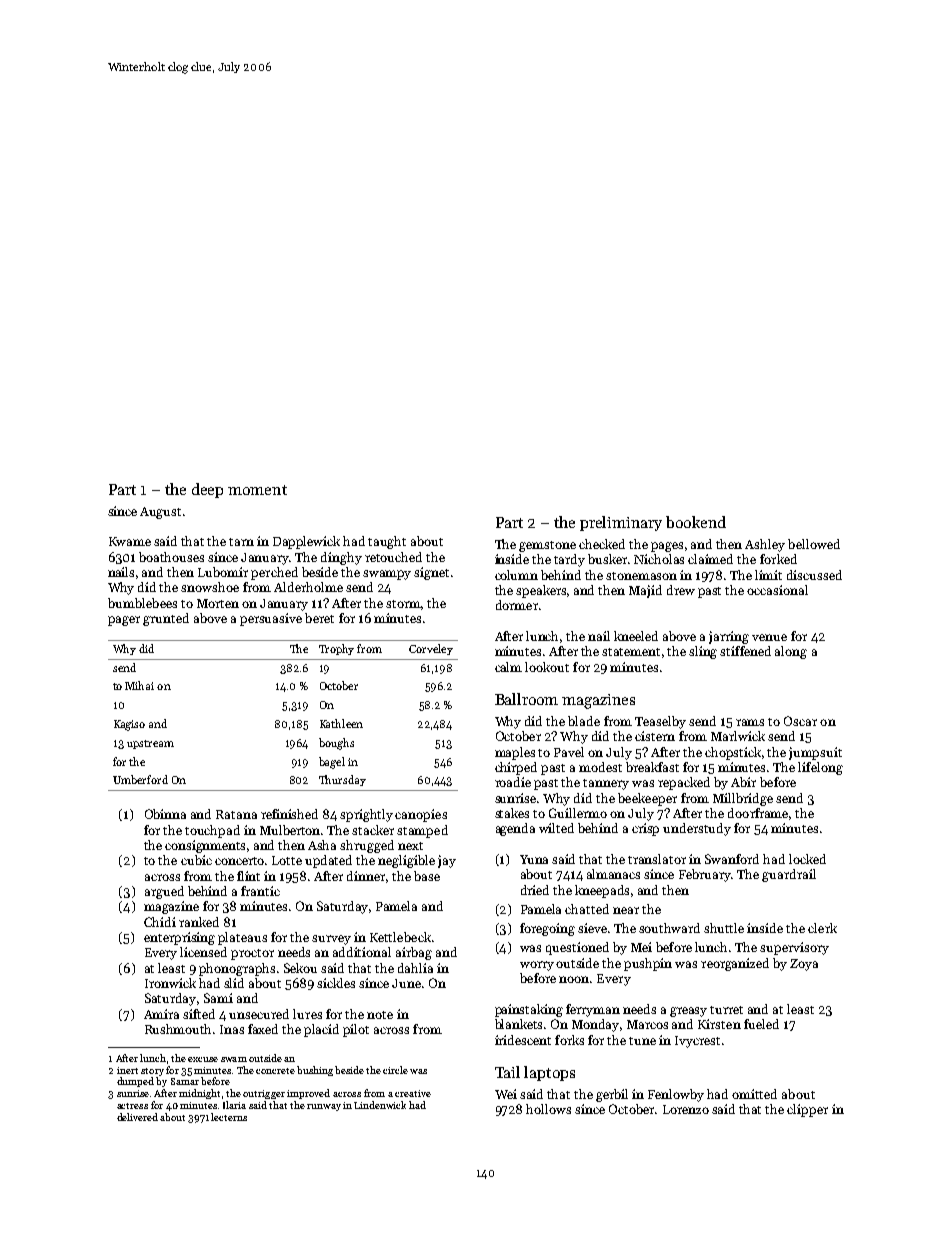 The height and width of the document is (1233, 952). What do you see at coordinates (160, 513) in the document?
I see `August` at bounding box center [160, 513].
